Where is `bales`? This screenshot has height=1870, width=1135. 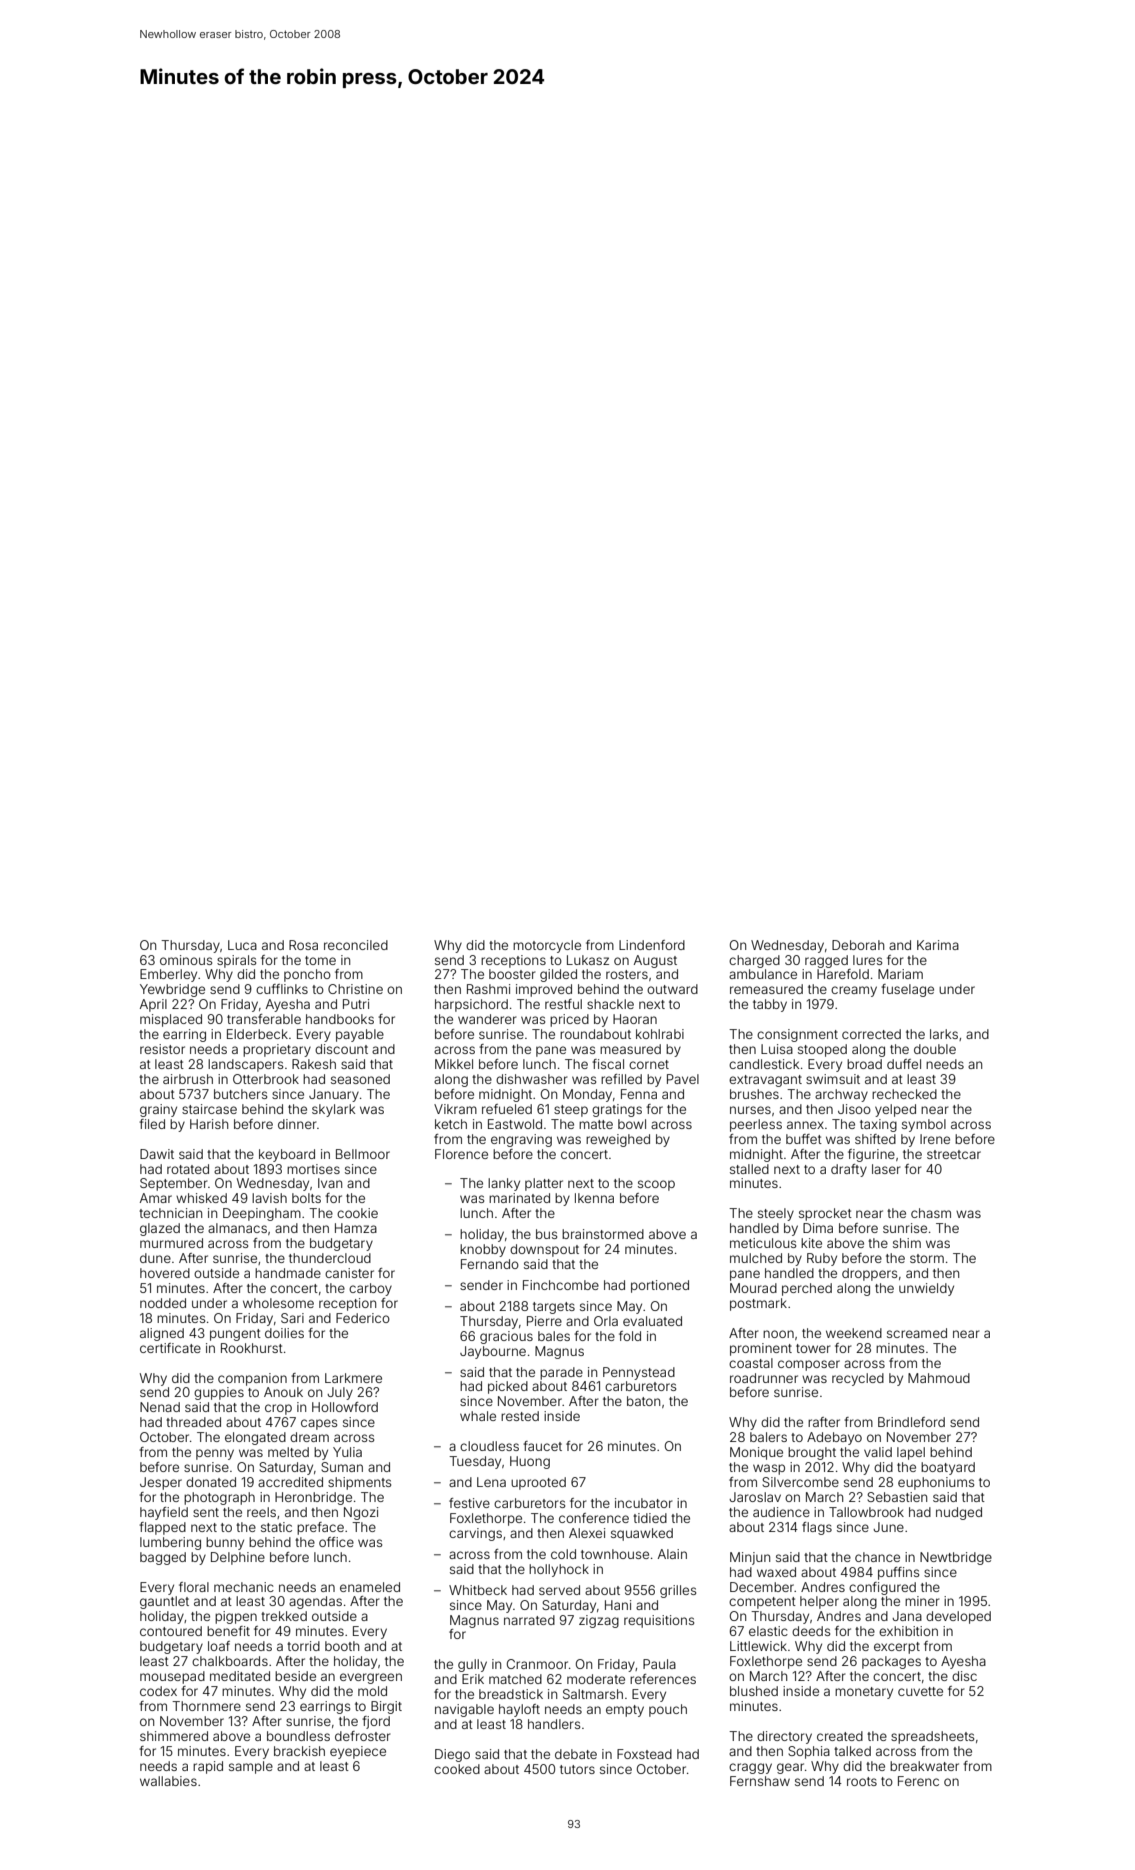
bales is located at coordinates (554, 1336).
